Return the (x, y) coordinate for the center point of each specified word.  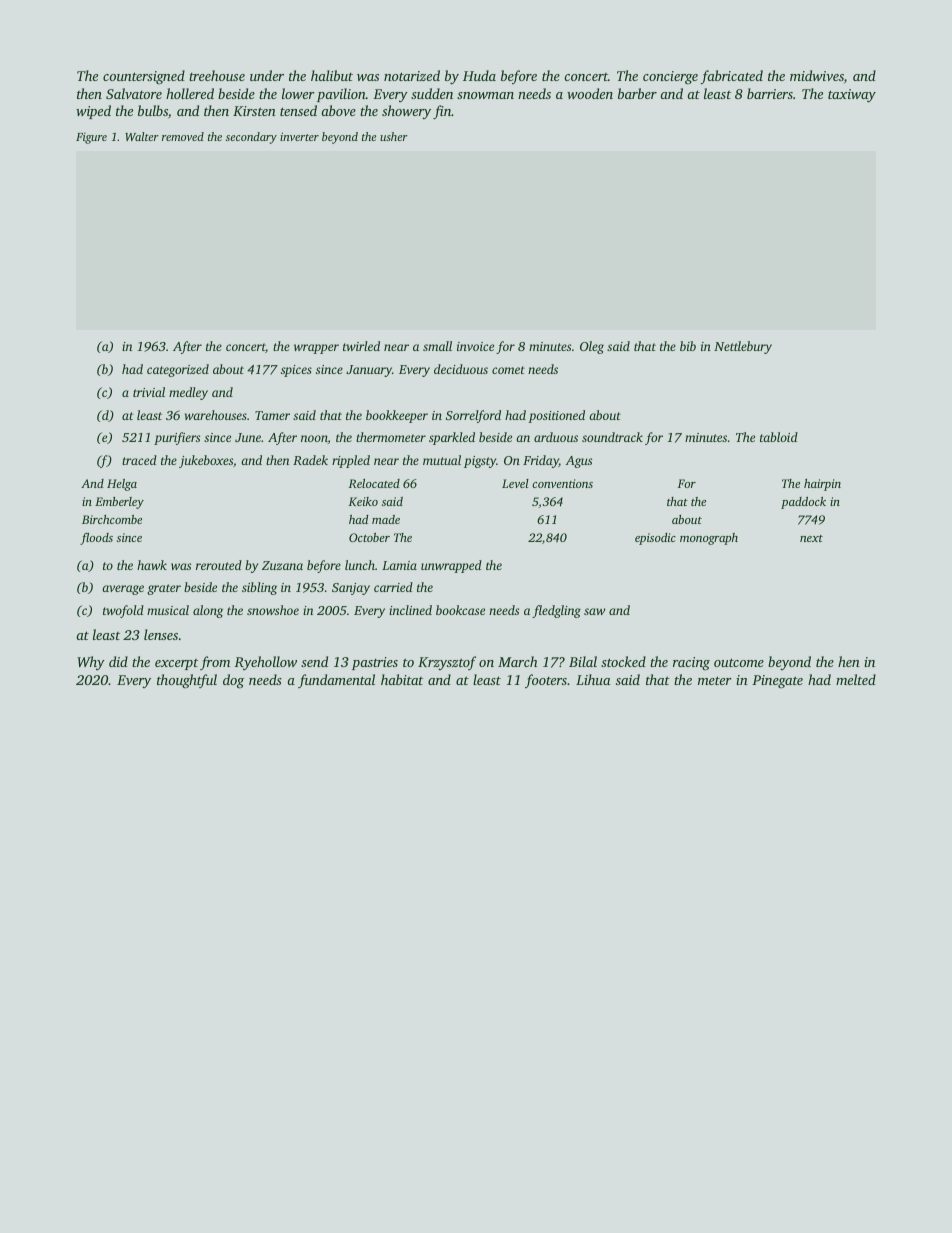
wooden (590, 93)
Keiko (363, 501)
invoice (475, 346)
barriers (770, 93)
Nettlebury (743, 347)
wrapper (316, 349)
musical (168, 610)
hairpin (822, 485)
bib (688, 346)
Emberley (119, 503)
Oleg (592, 347)
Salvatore (134, 93)
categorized (178, 370)
